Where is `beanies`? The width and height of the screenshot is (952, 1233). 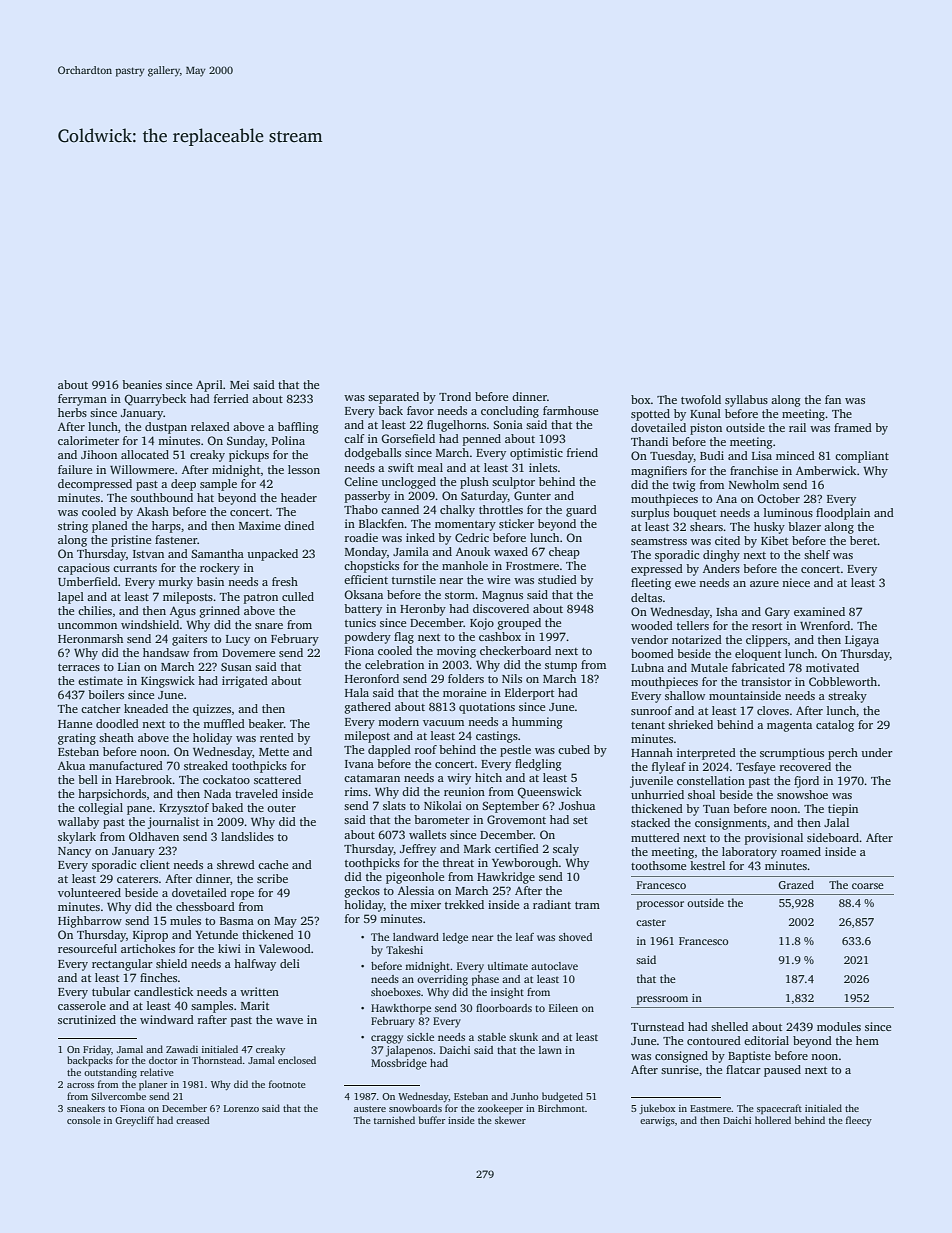
beanies is located at coordinates (142, 384).
